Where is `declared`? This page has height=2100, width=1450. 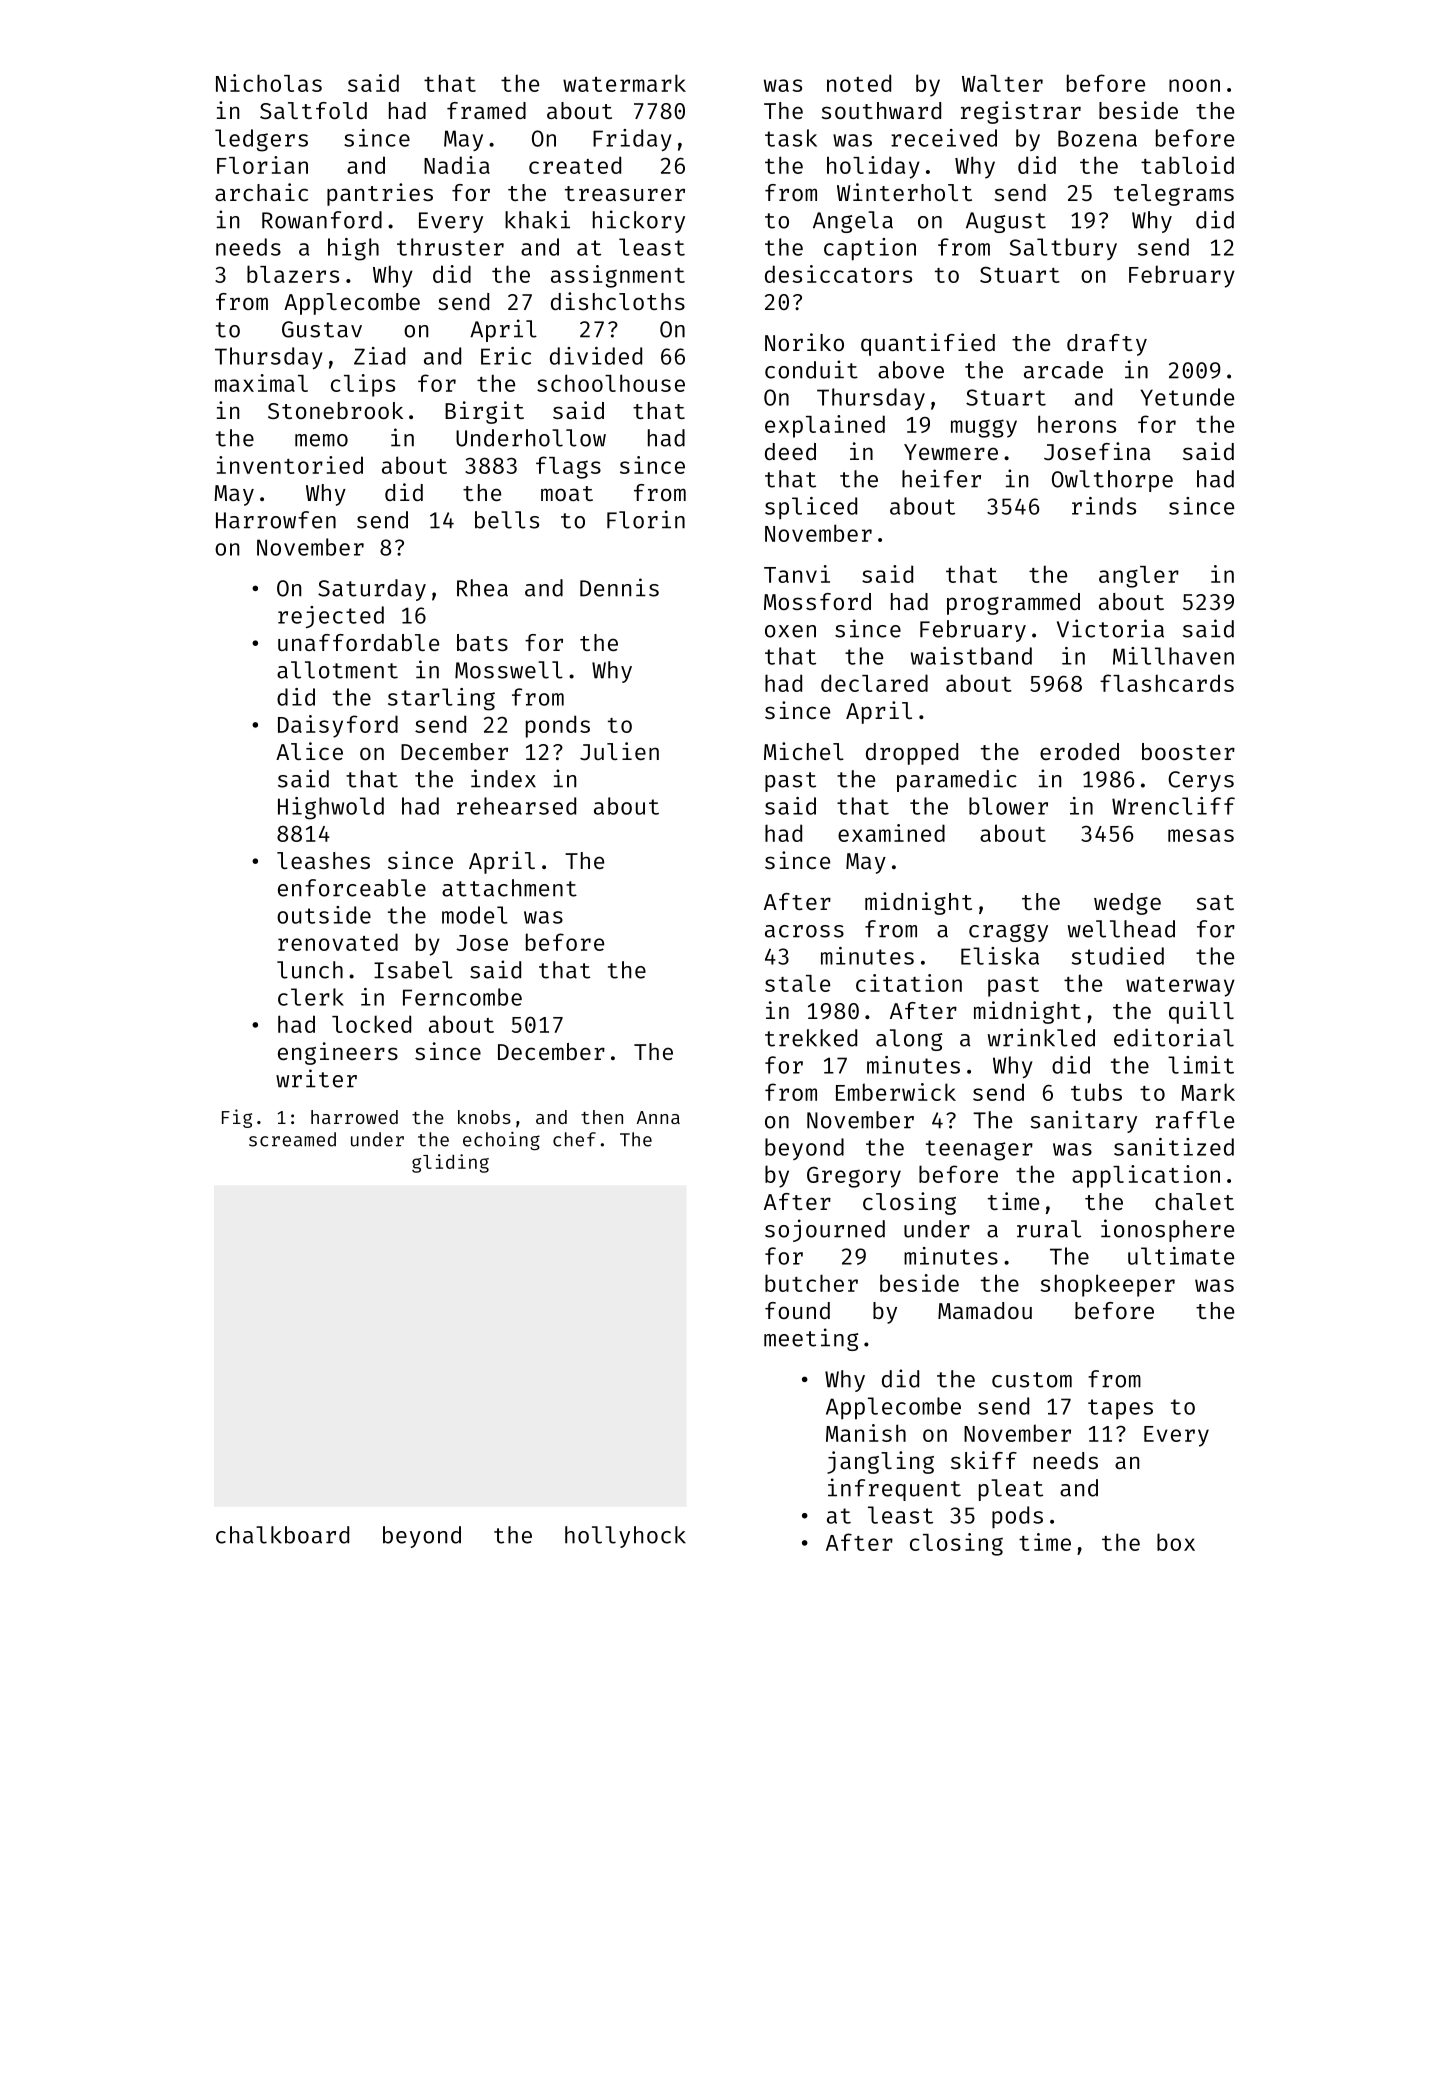 declared is located at coordinates (874, 683).
